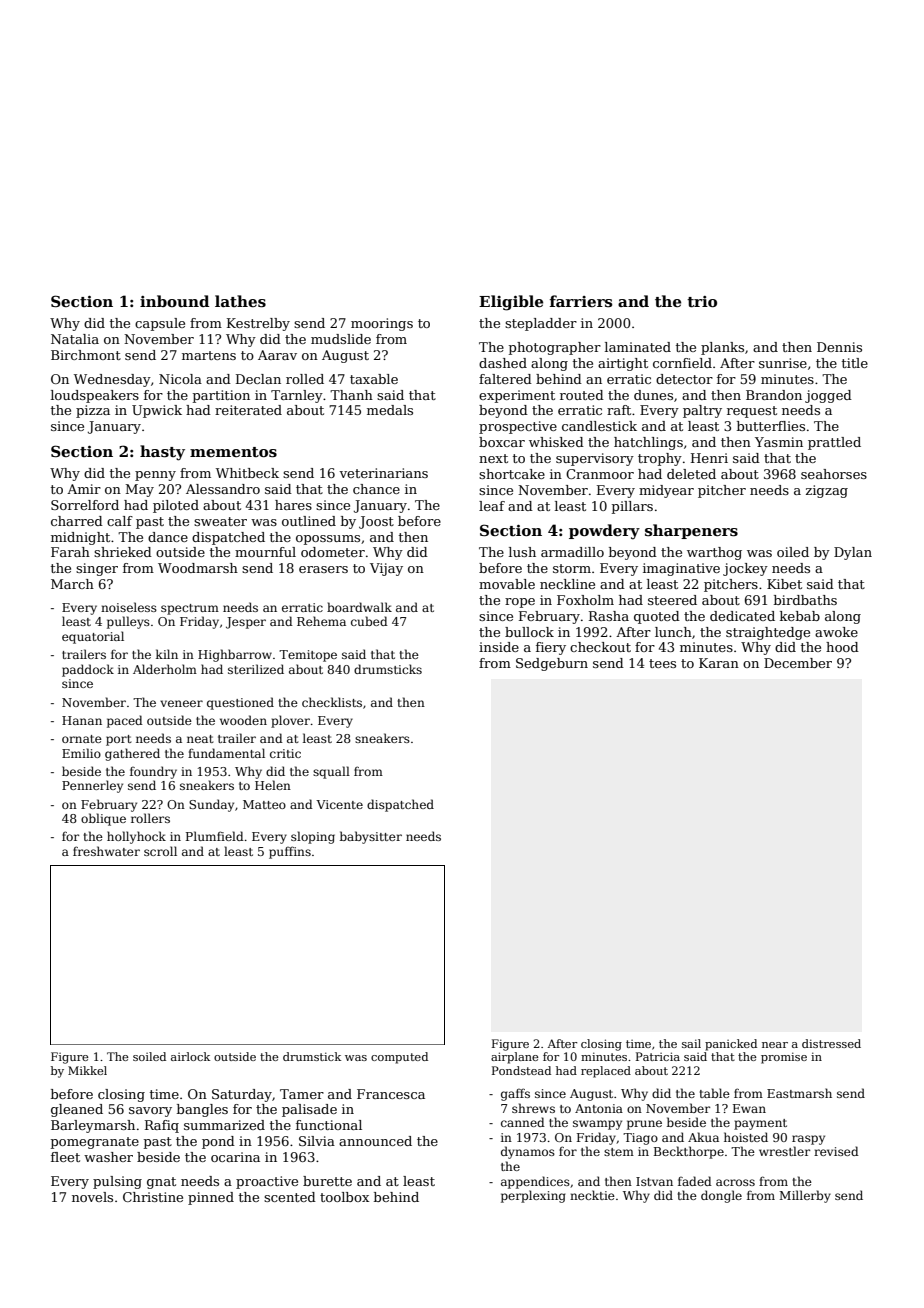 The width and height of the page is (924, 1308). I want to click on dongle, so click(721, 1196).
